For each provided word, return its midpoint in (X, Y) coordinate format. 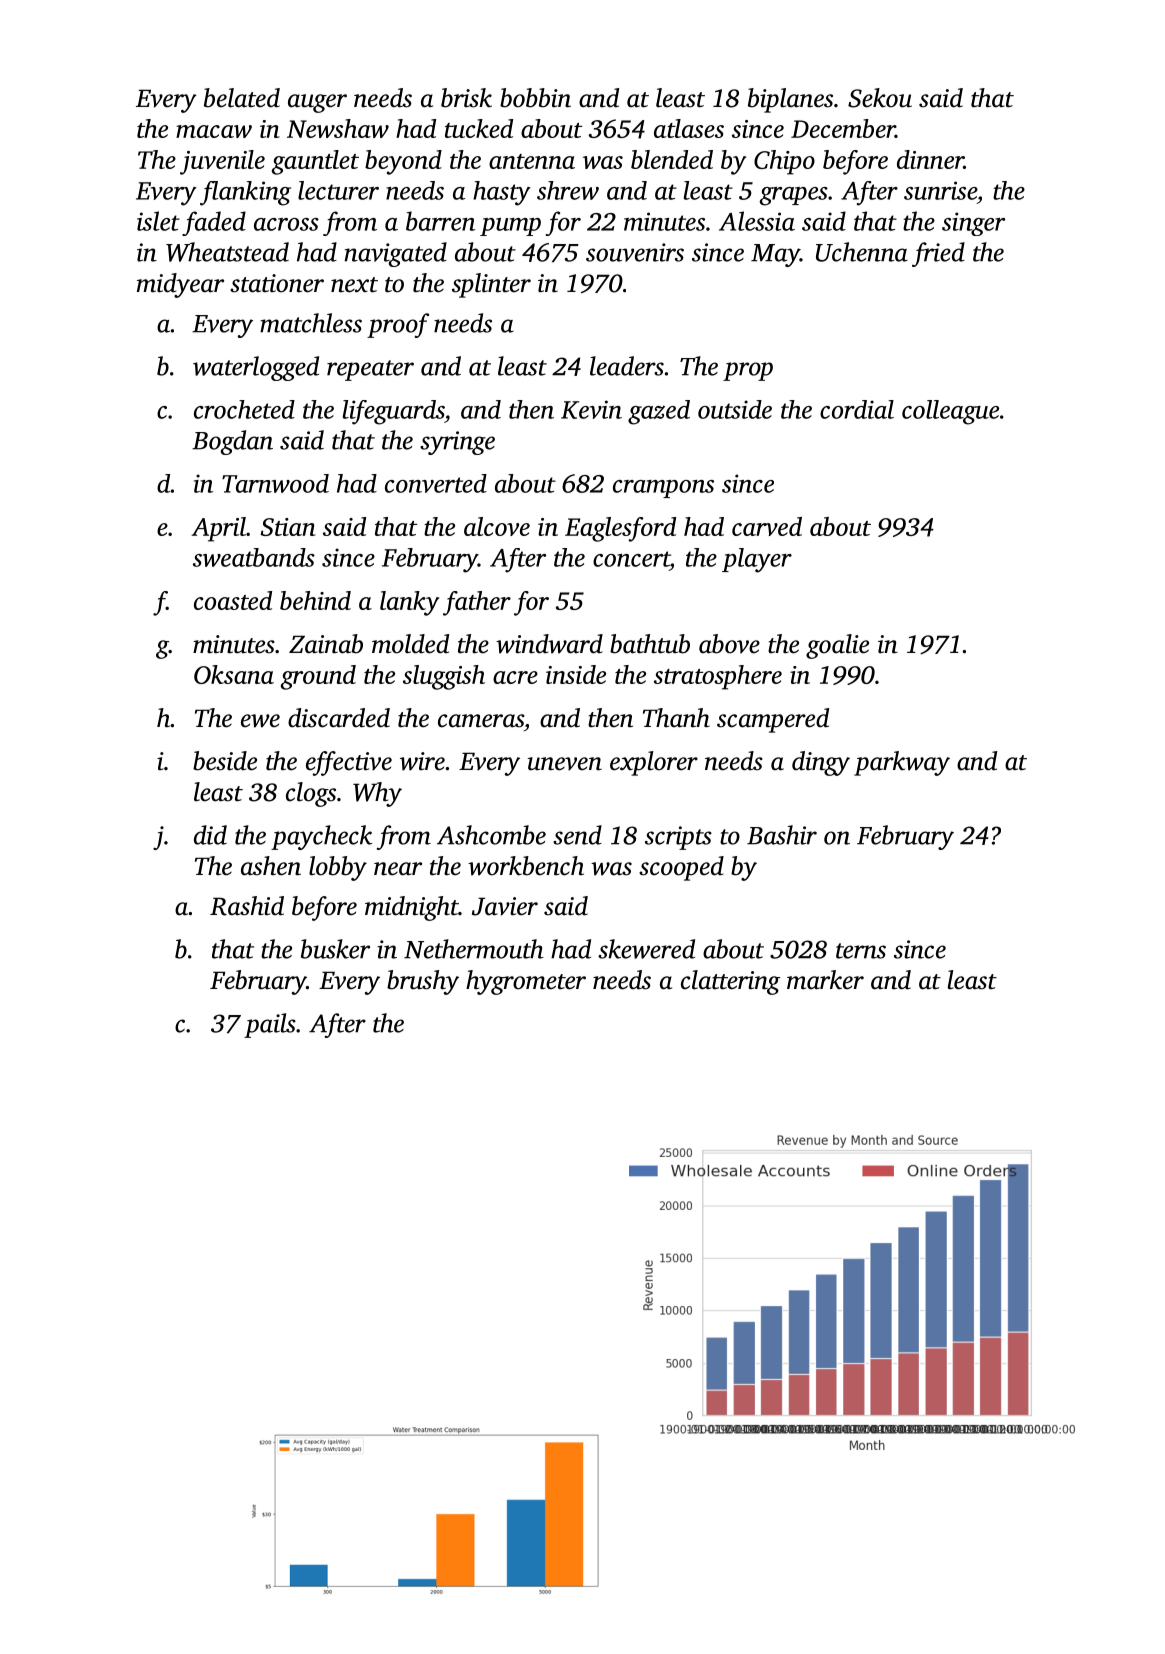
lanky (409, 603)
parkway (902, 763)
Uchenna (862, 252)
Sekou (880, 98)
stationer (277, 283)
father (477, 603)
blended (672, 159)
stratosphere (718, 677)
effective (349, 763)
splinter (491, 285)
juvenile (222, 162)
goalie (837, 646)
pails (270, 1025)
